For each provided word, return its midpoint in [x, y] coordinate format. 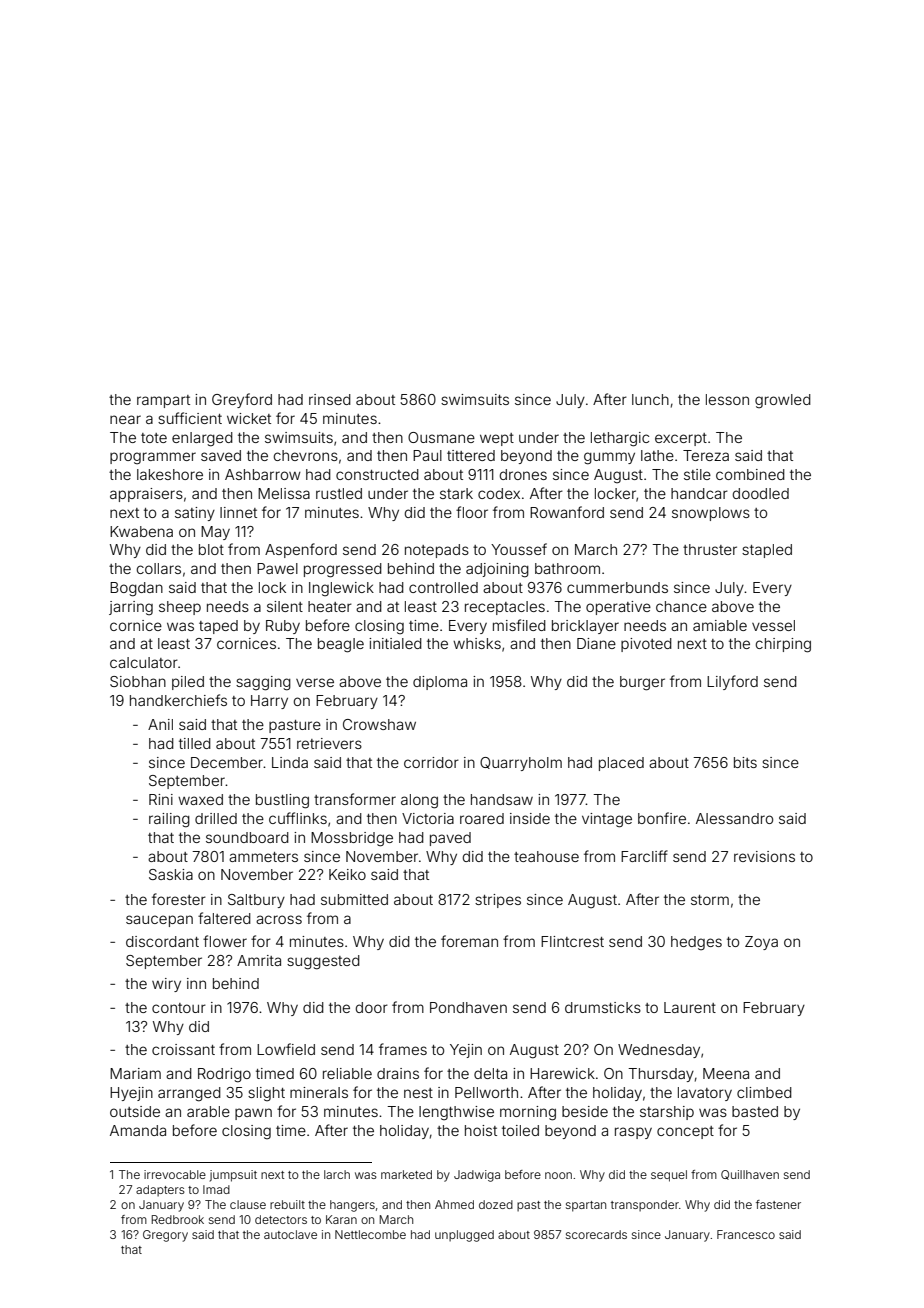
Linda [290, 762]
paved [450, 839]
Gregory [165, 1236]
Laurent [690, 1007]
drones [523, 474]
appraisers [146, 495]
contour [179, 1008]
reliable [347, 1073]
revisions [764, 856]
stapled [767, 551]
